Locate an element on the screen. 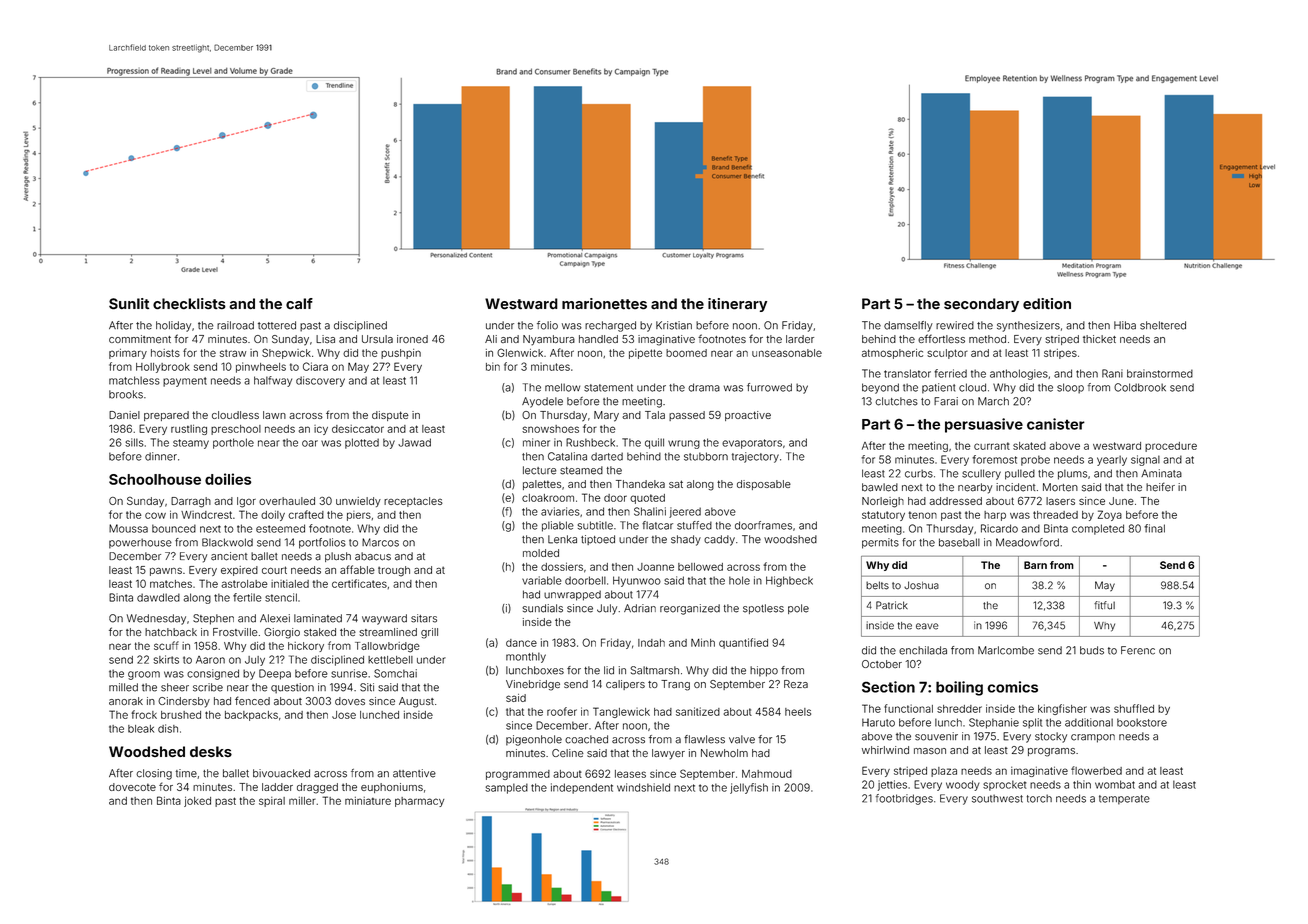 The height and width of the screenshot is (924, 1308). edition is located at coordinates (1047, 303).
